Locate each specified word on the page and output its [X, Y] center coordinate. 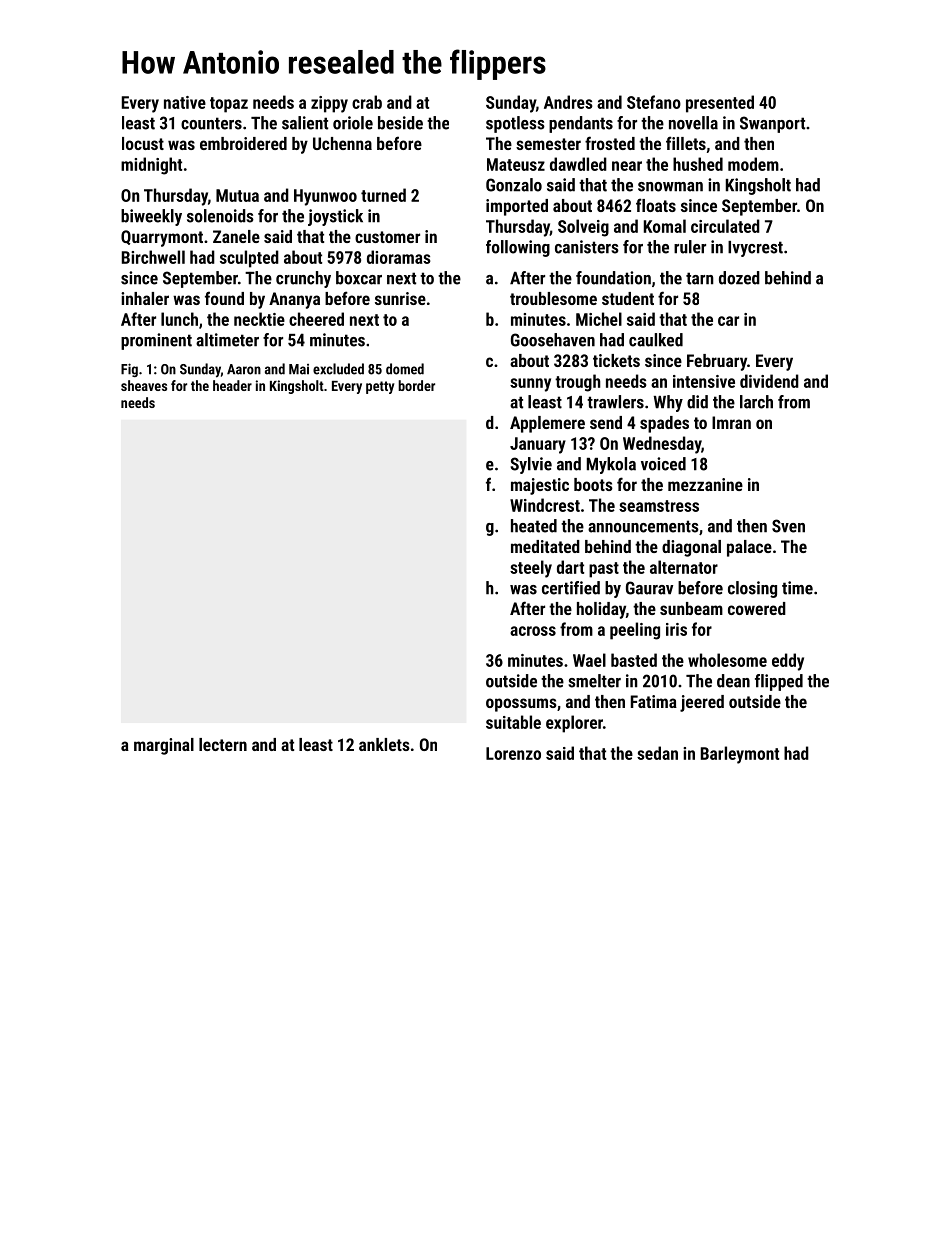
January [538, 445]
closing [752, 589]
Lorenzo [513, 753]
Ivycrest [755, 249]
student [628, 298]
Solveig [583, 228]
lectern [223, 744]
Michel [599, 319]
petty [380, 387]
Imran [731, 422]
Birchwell [153, 257]
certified [571, 588]
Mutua [237, 195]
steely [531, 569]
